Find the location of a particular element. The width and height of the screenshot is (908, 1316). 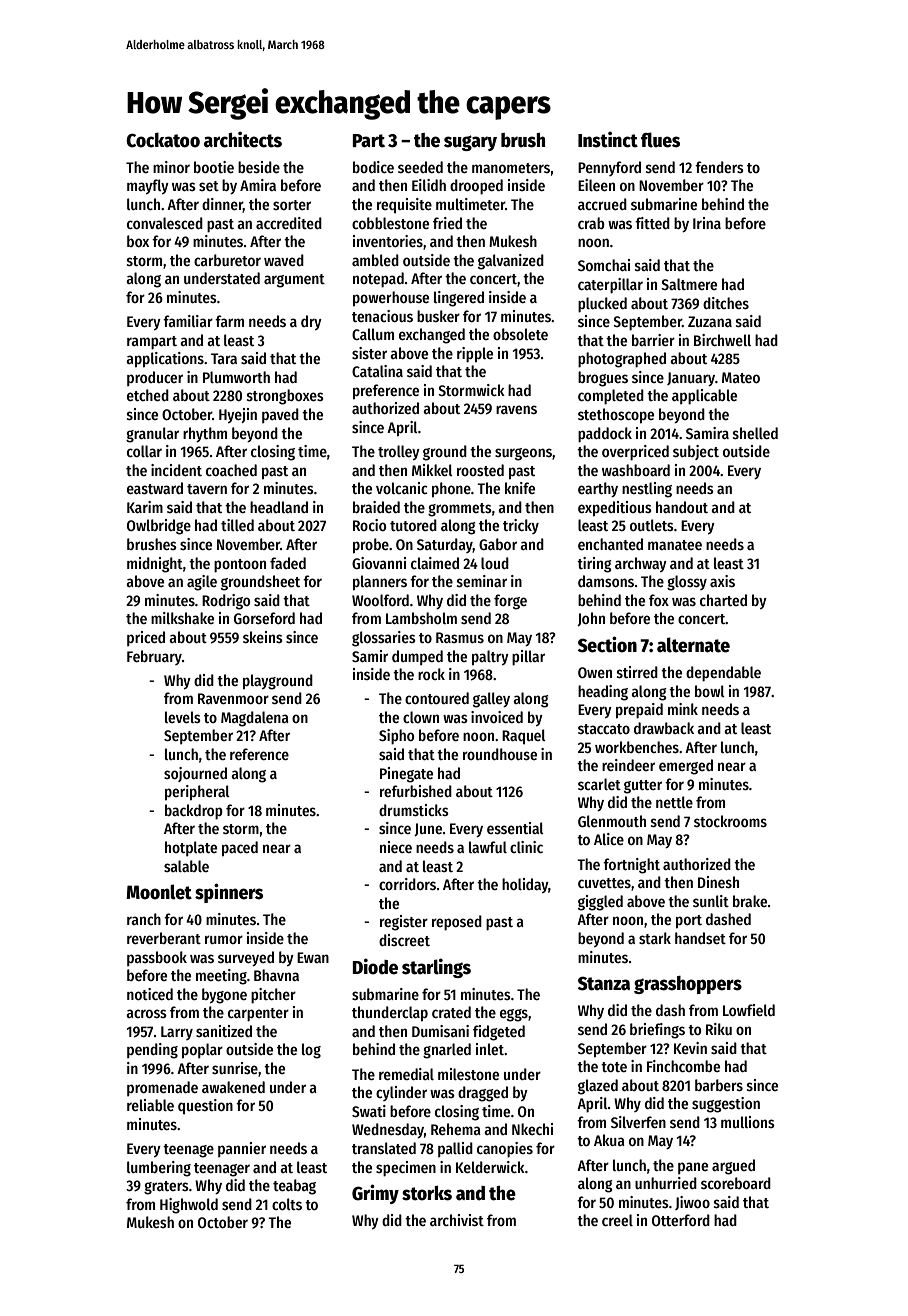

Gorseford is located at coordinates (264, 618).
